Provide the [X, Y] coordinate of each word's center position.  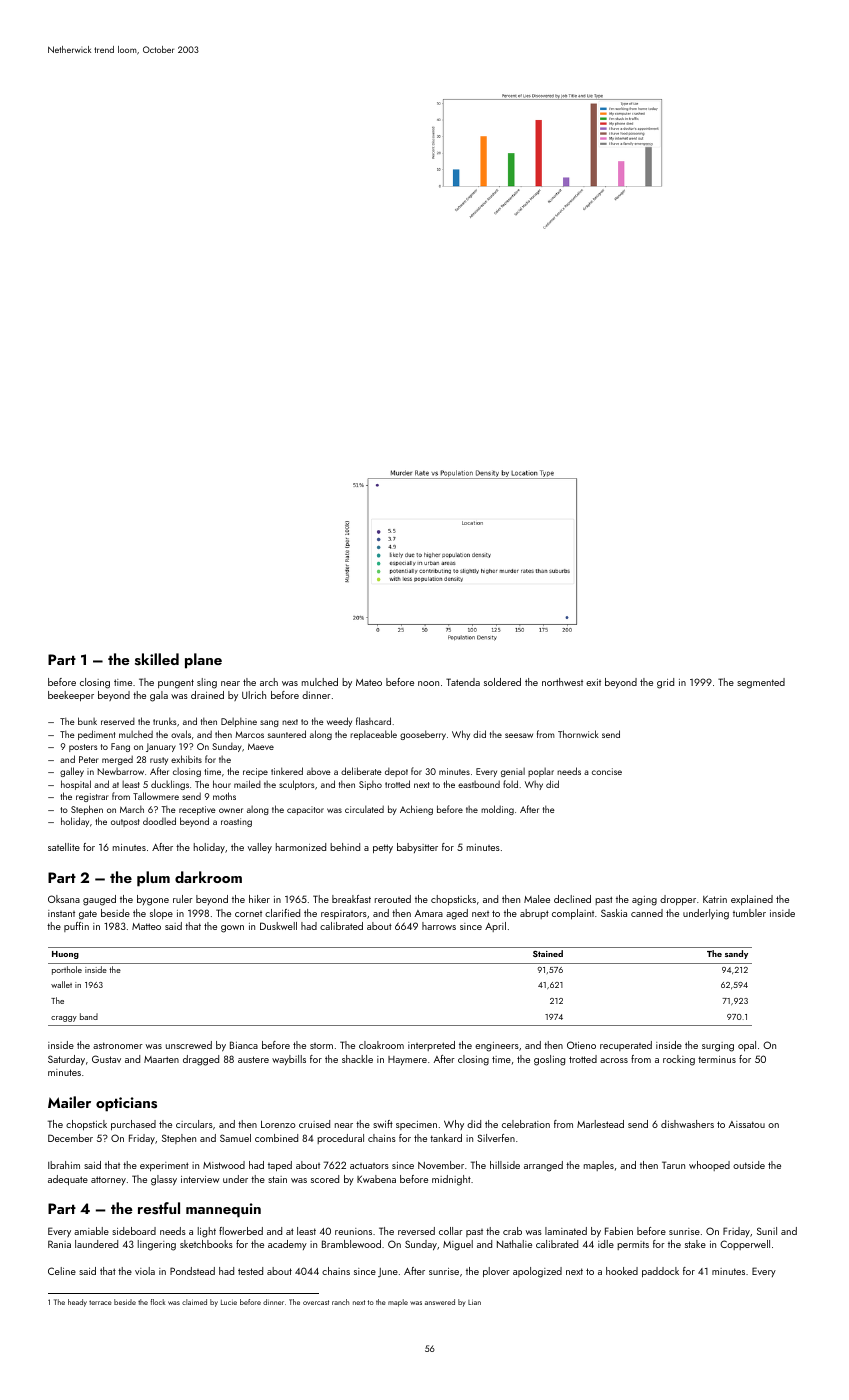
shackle [357, 1059]
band [89, 1016]
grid [665, 683]
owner [231, 810]
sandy [736, 954]
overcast [316, 1302]
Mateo [369, 682]
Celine [62, 1271]
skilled [157, 659]
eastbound [479, 784]
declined [572, 899]
